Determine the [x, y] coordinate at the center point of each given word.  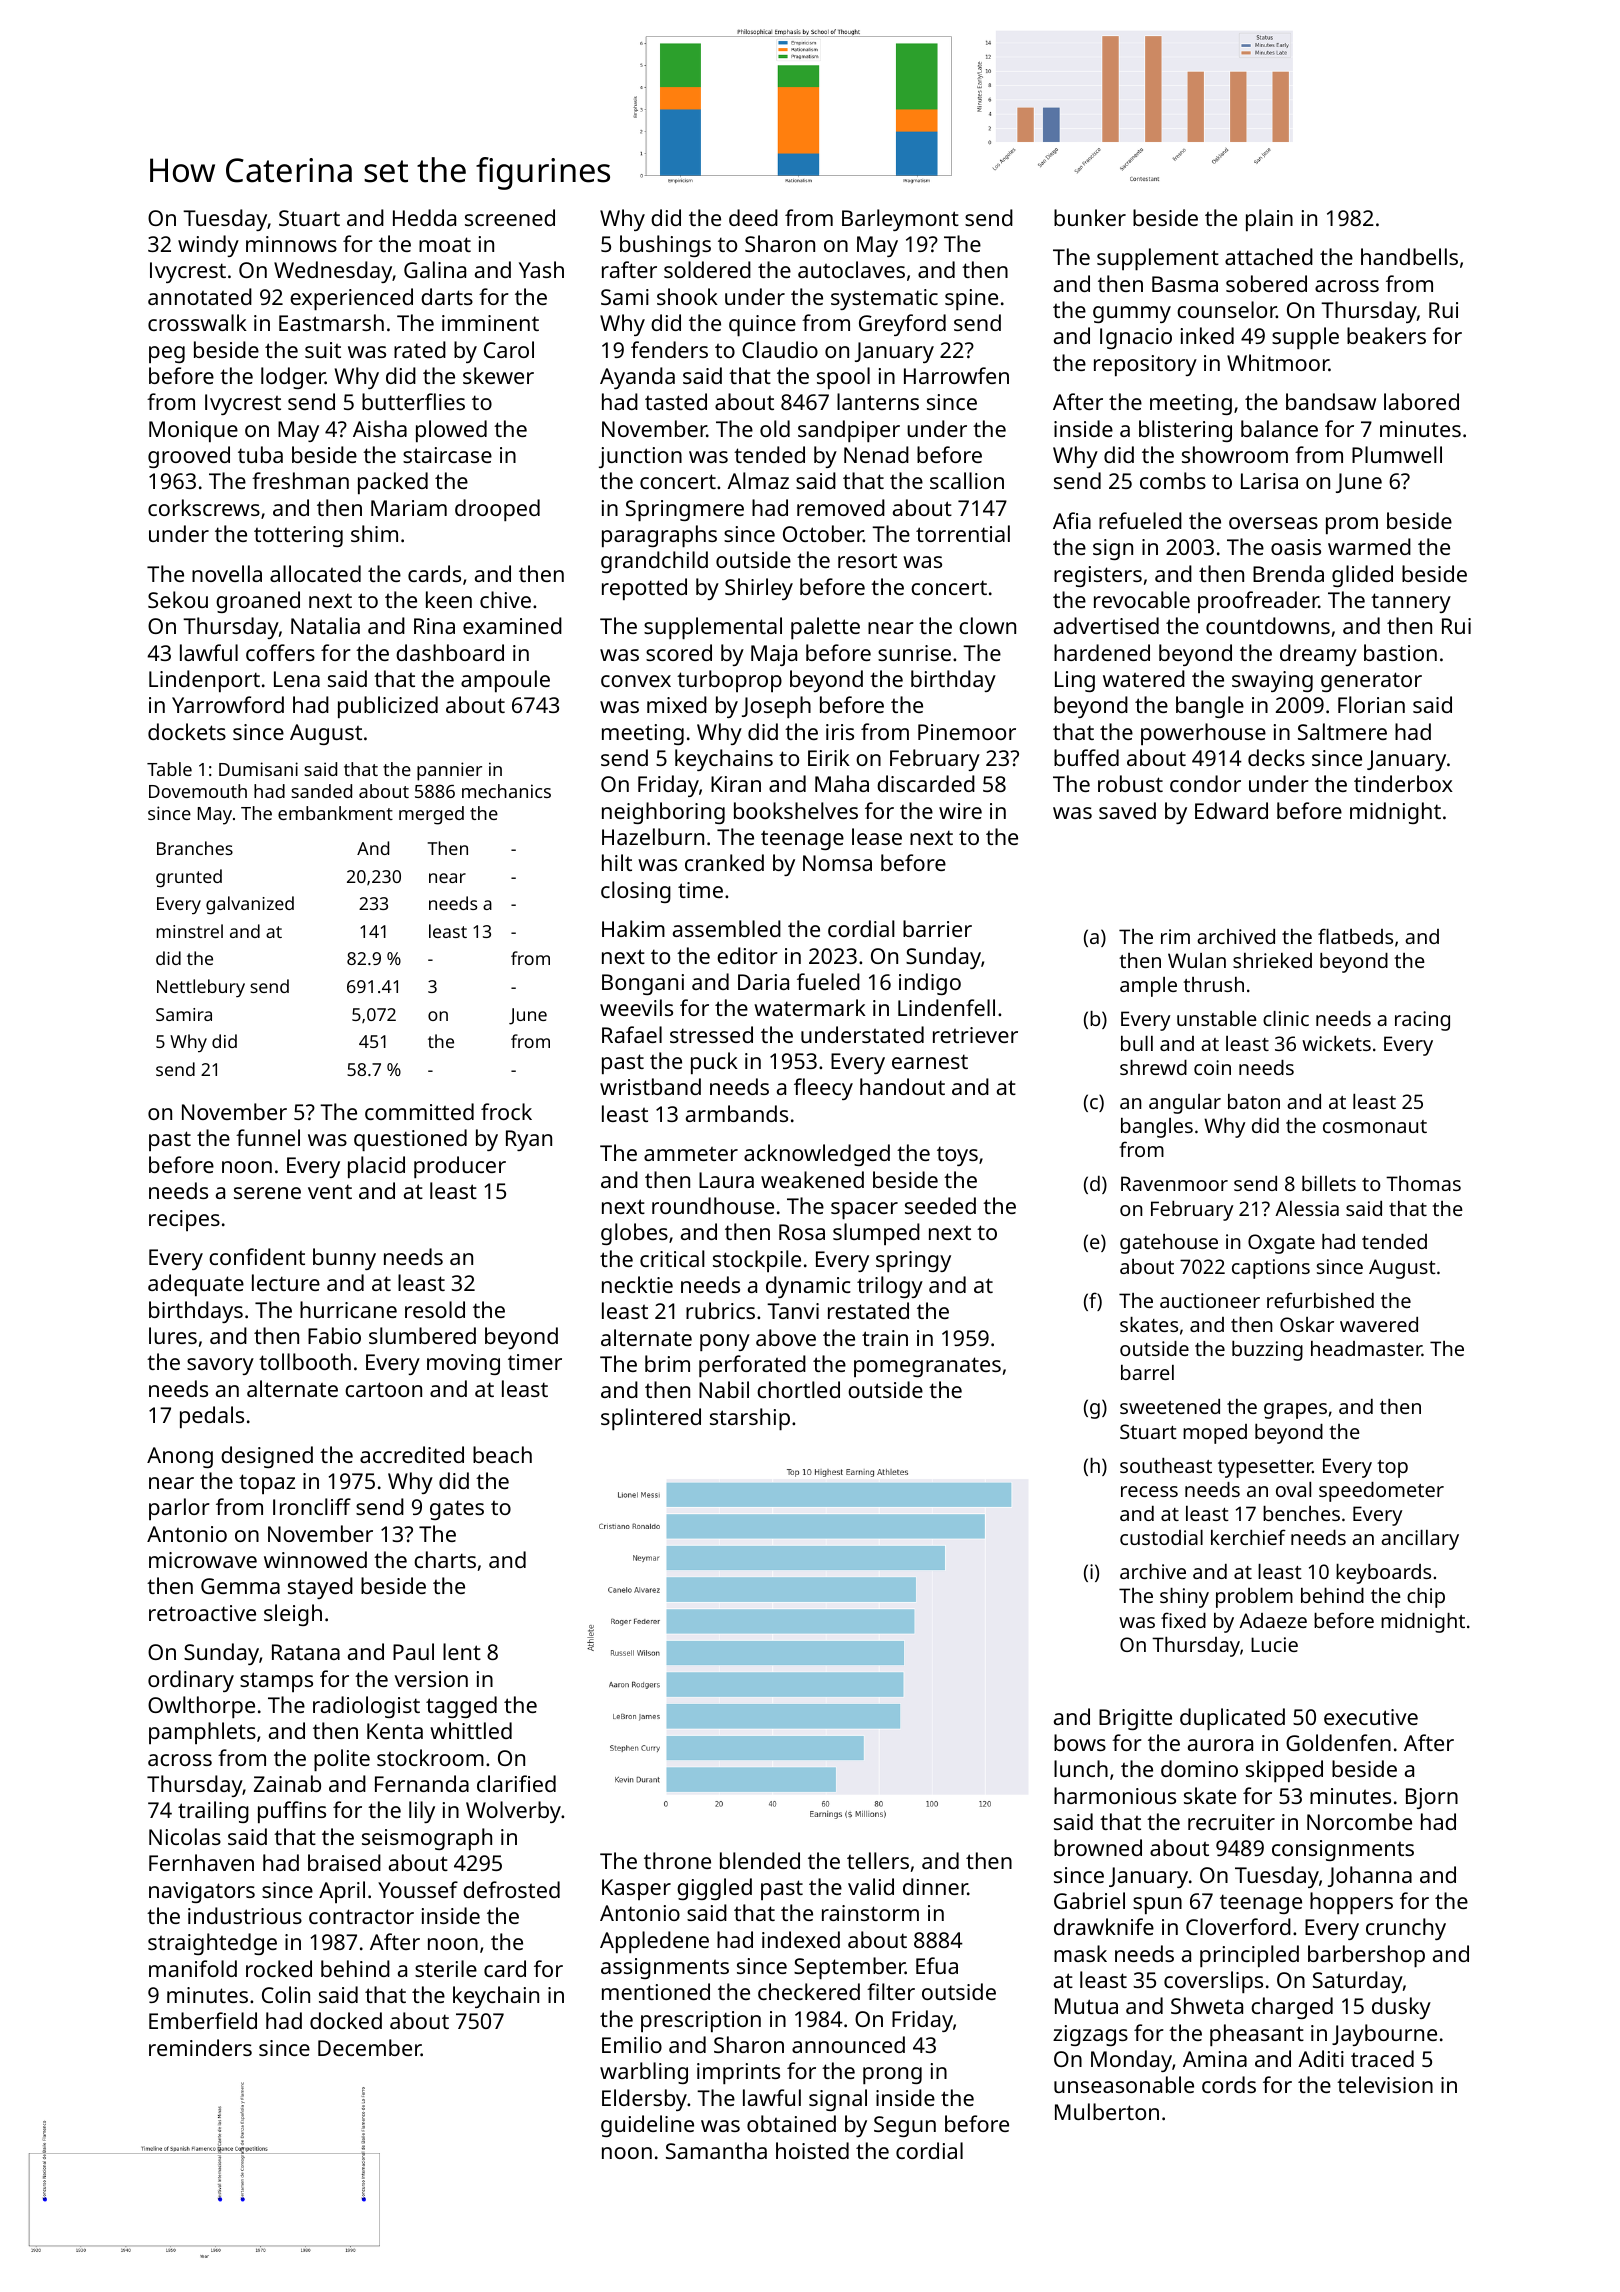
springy [913, 1261]
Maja [774, 655]
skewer [498, 375]
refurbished [1320, 1300]
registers [1098, 576]
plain [1269, 220]
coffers [280, 652]
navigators [202, 1892]
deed [753, 217]
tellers [878, 1860]
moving [463, 1364]
